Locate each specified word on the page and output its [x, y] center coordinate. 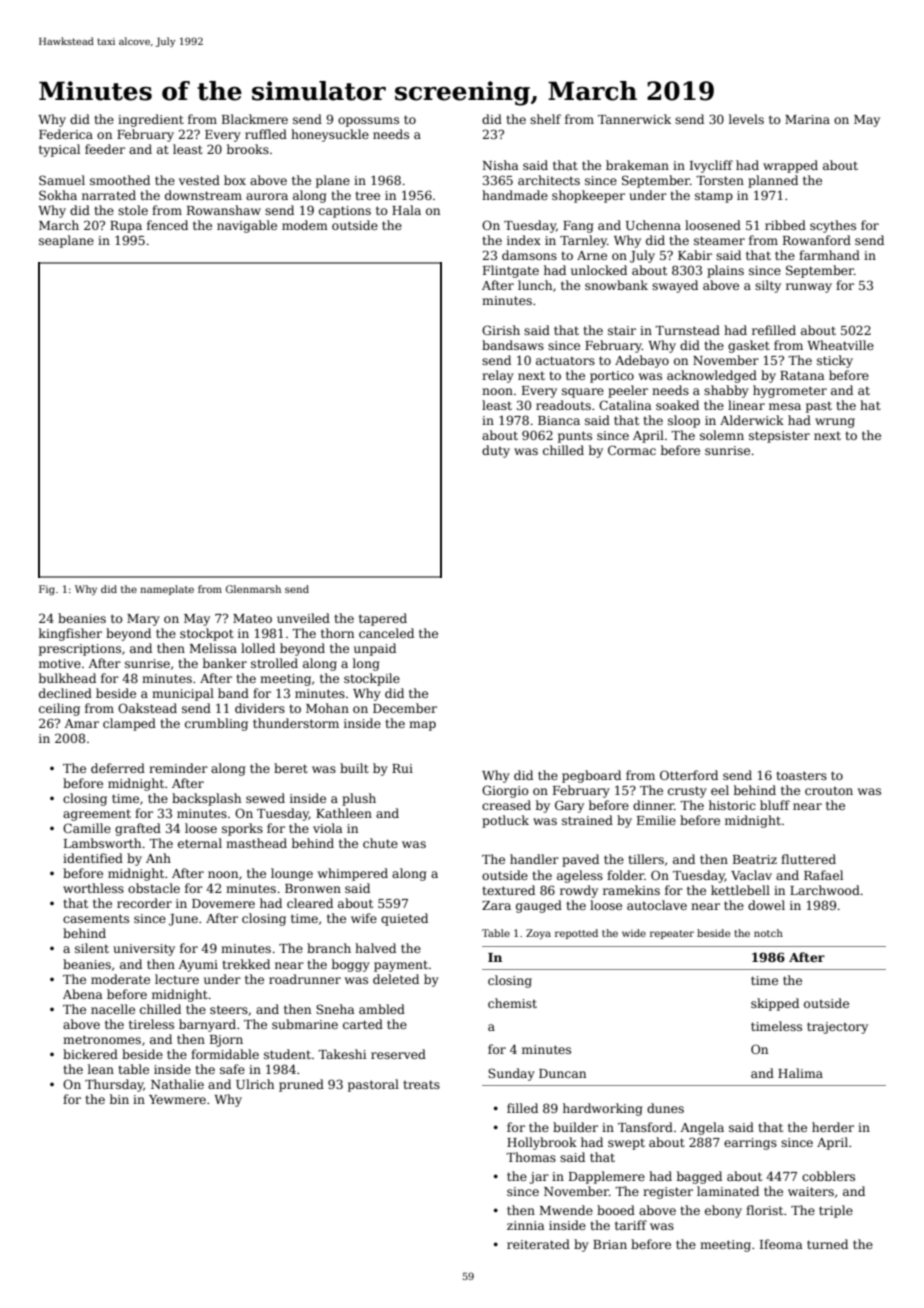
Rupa [126, 227]
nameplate [167, 590]
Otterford [689, 775]
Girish [501, 330]
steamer [719, 240]
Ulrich [255, 1084]
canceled [386, 633]
